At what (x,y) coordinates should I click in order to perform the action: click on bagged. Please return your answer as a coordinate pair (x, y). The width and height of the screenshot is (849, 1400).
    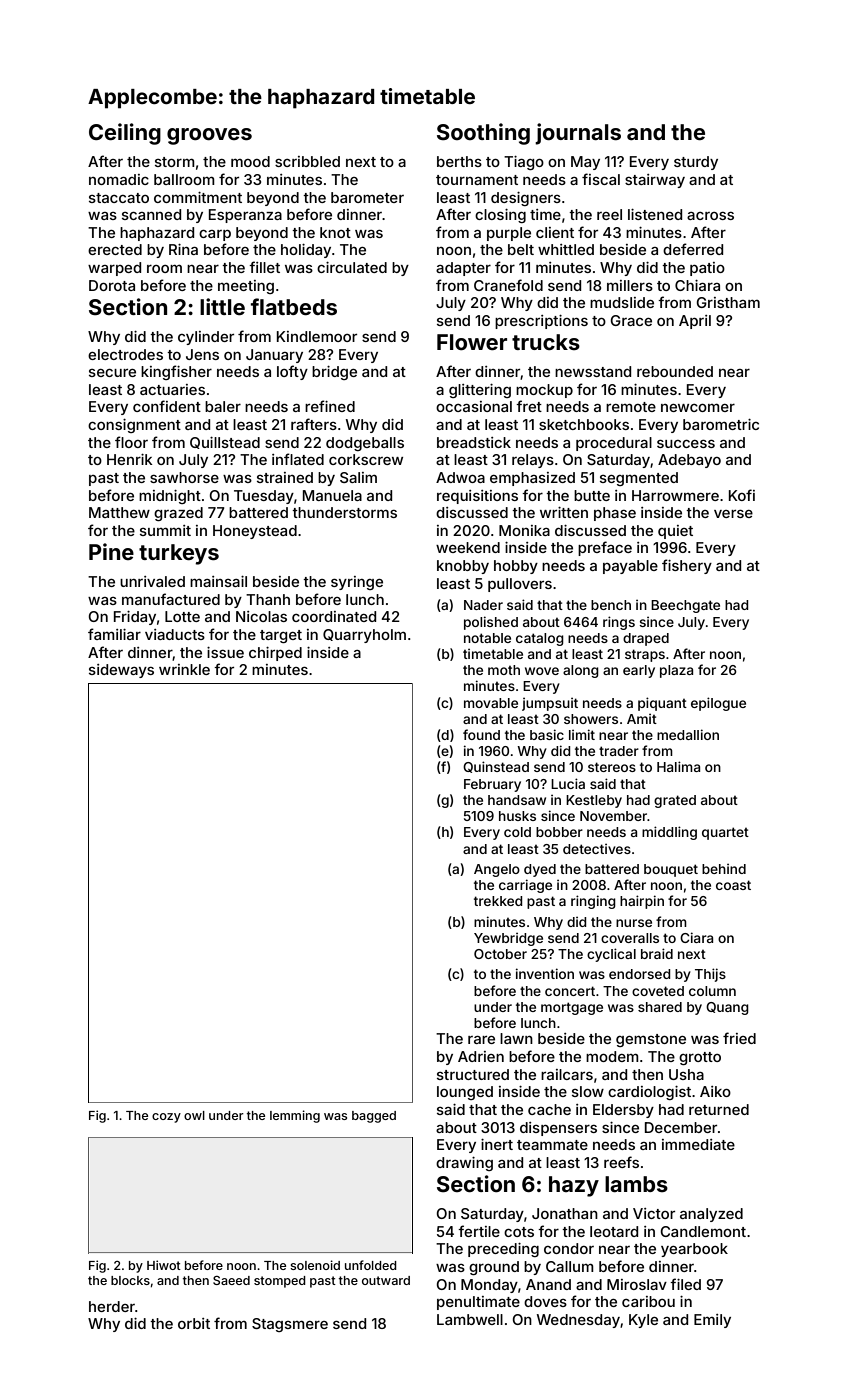
    Looking at the image, I should click on (374, 1117).
